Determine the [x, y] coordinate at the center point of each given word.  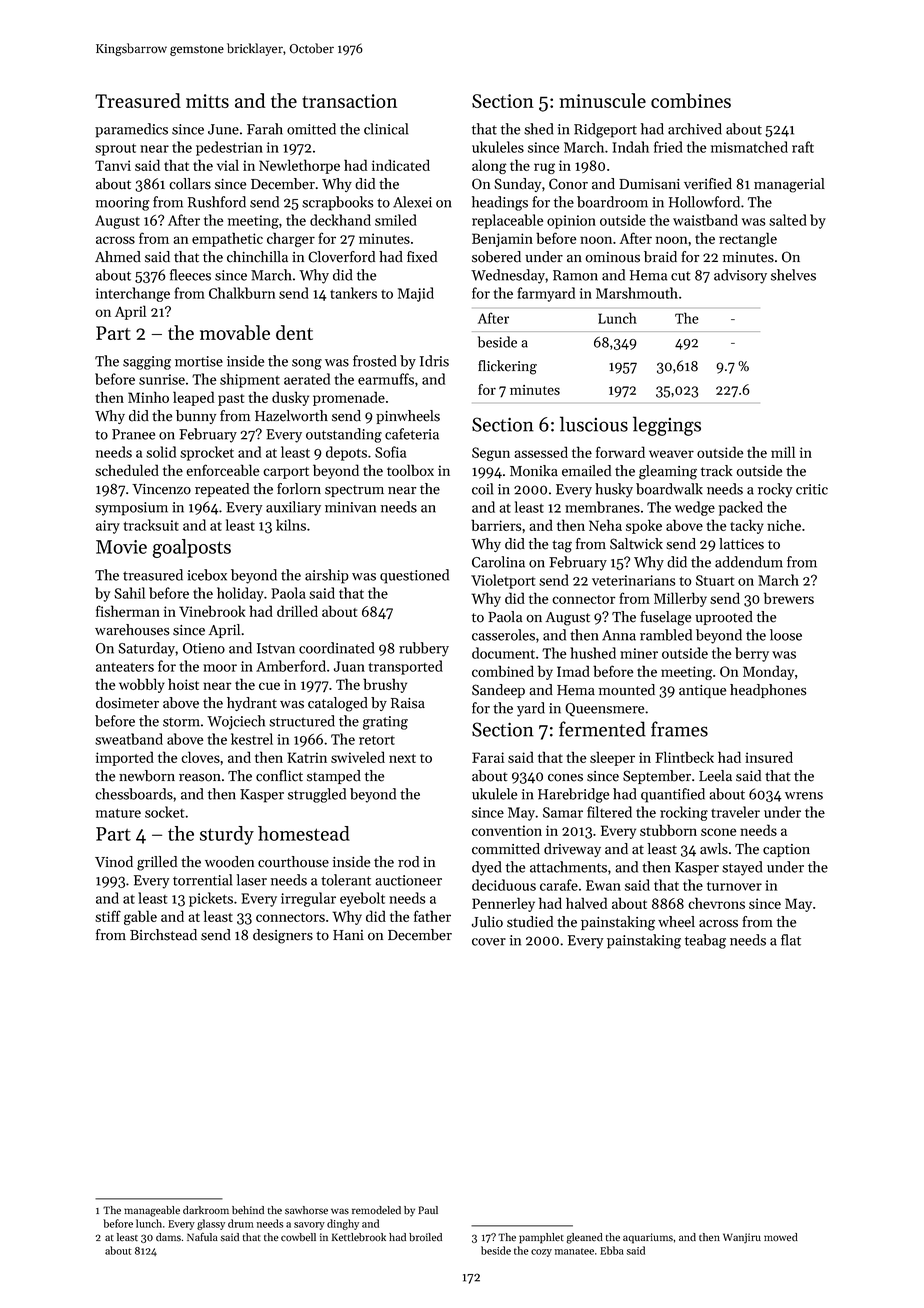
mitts [207, 101]
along [489, 166]
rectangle [748, 239]
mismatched [749, 147]
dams [168, 1237]
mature [118, 813]
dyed [486, 868]
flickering [507, 367]
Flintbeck [684, 757]
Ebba [612, 1250]
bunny [196, 417]
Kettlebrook [359, 1237]
